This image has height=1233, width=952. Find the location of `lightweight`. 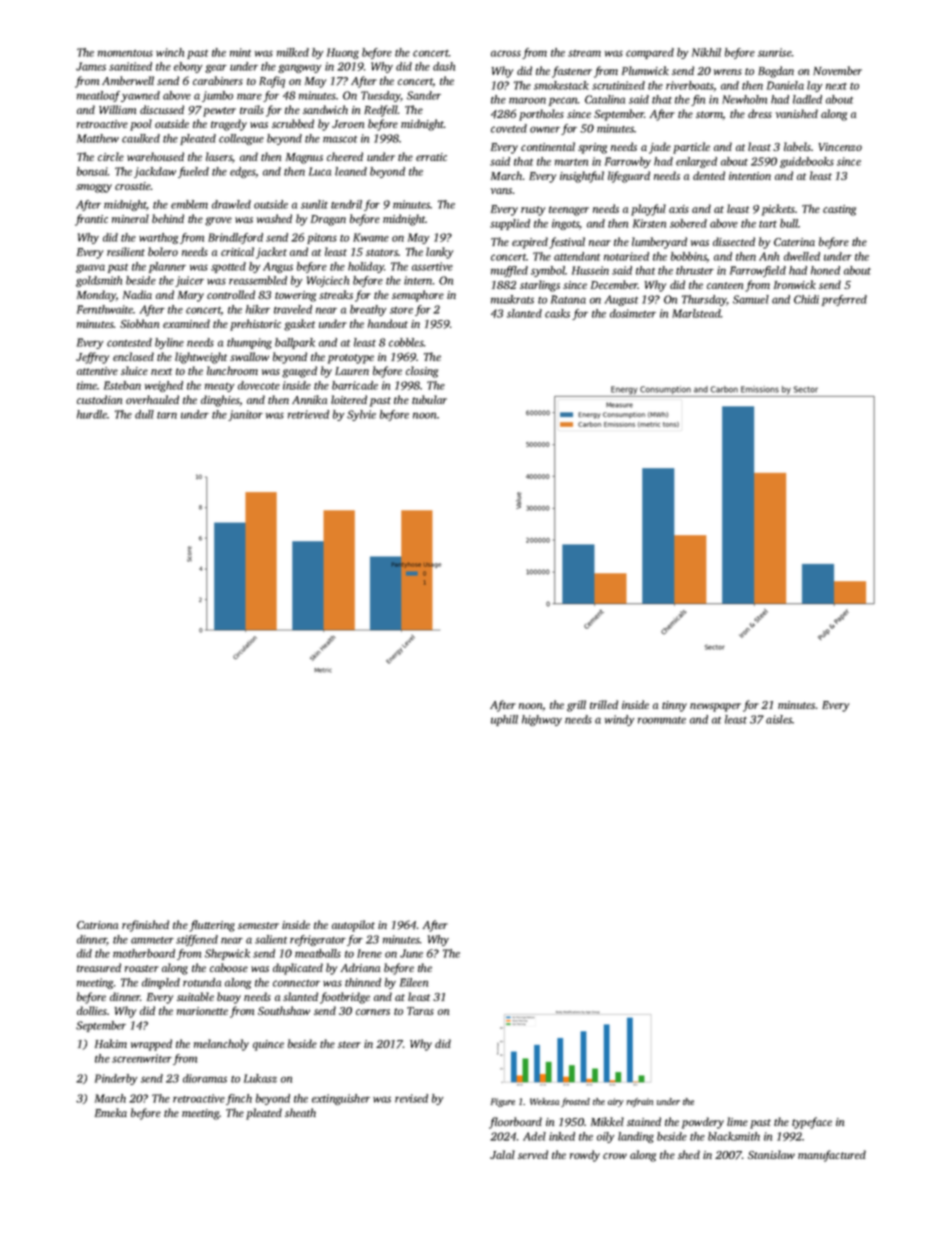

lightweight is located at coordinates (201, 358).
